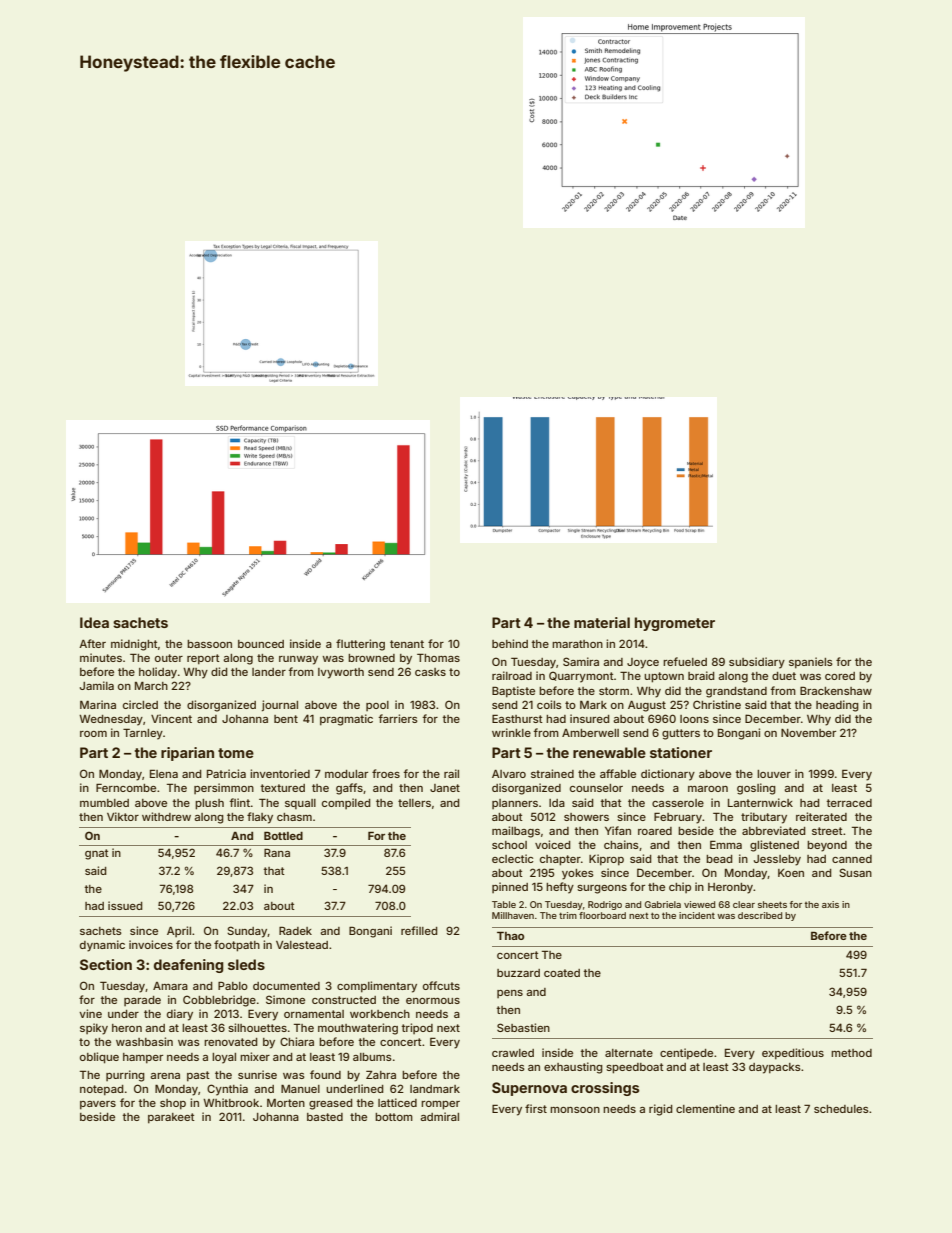 This page has height=1233, width=952. I want to click on bassoon, so click(209, 644).
